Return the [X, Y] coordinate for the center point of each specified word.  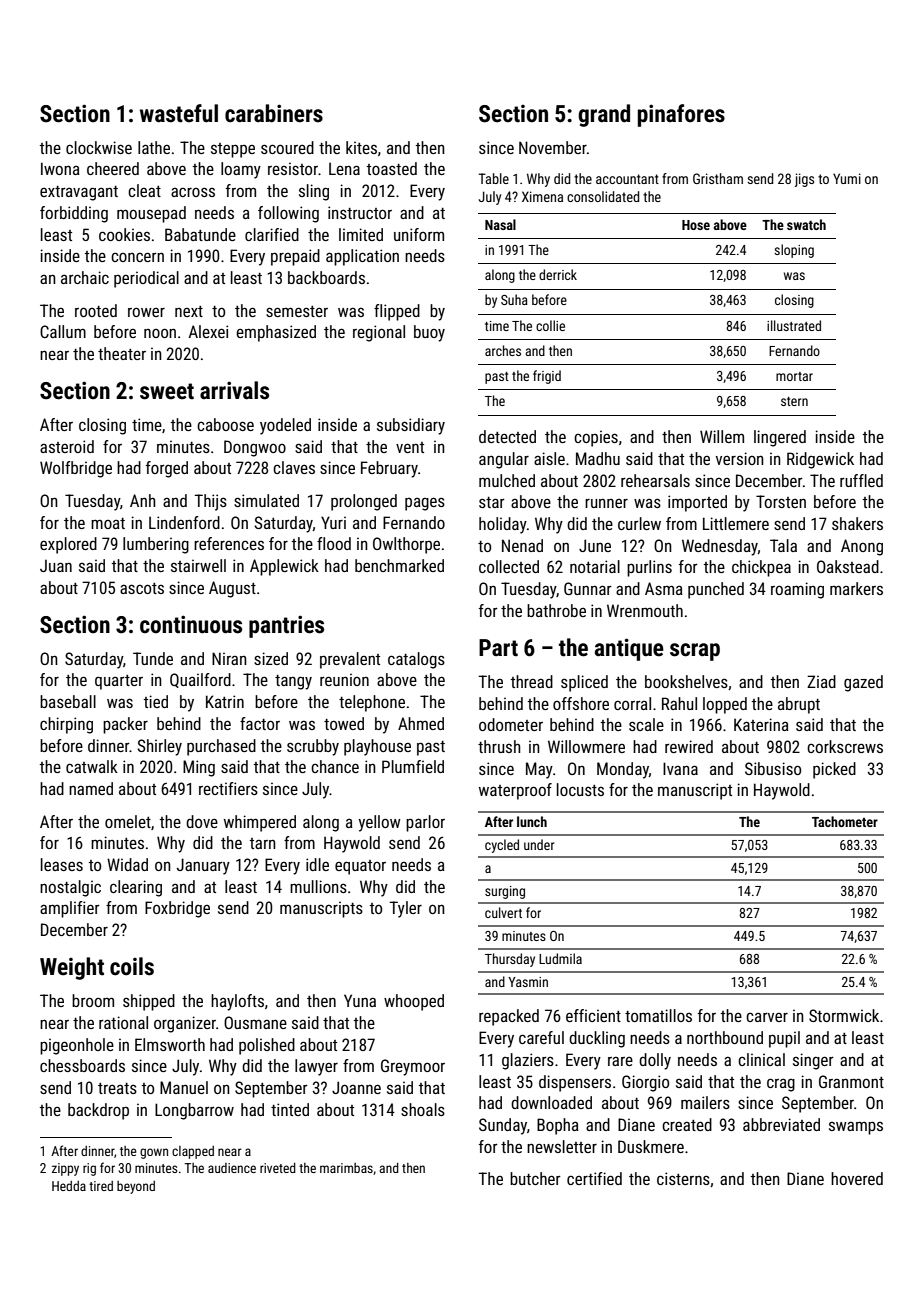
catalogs [416, 660]
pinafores [681, 115]
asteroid [67, 446]
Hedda [69, 1186]
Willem [722, 436]
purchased [221, 747]
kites [361, 147]
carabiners [274, 113]
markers [856, 588]
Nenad [522, 545]
